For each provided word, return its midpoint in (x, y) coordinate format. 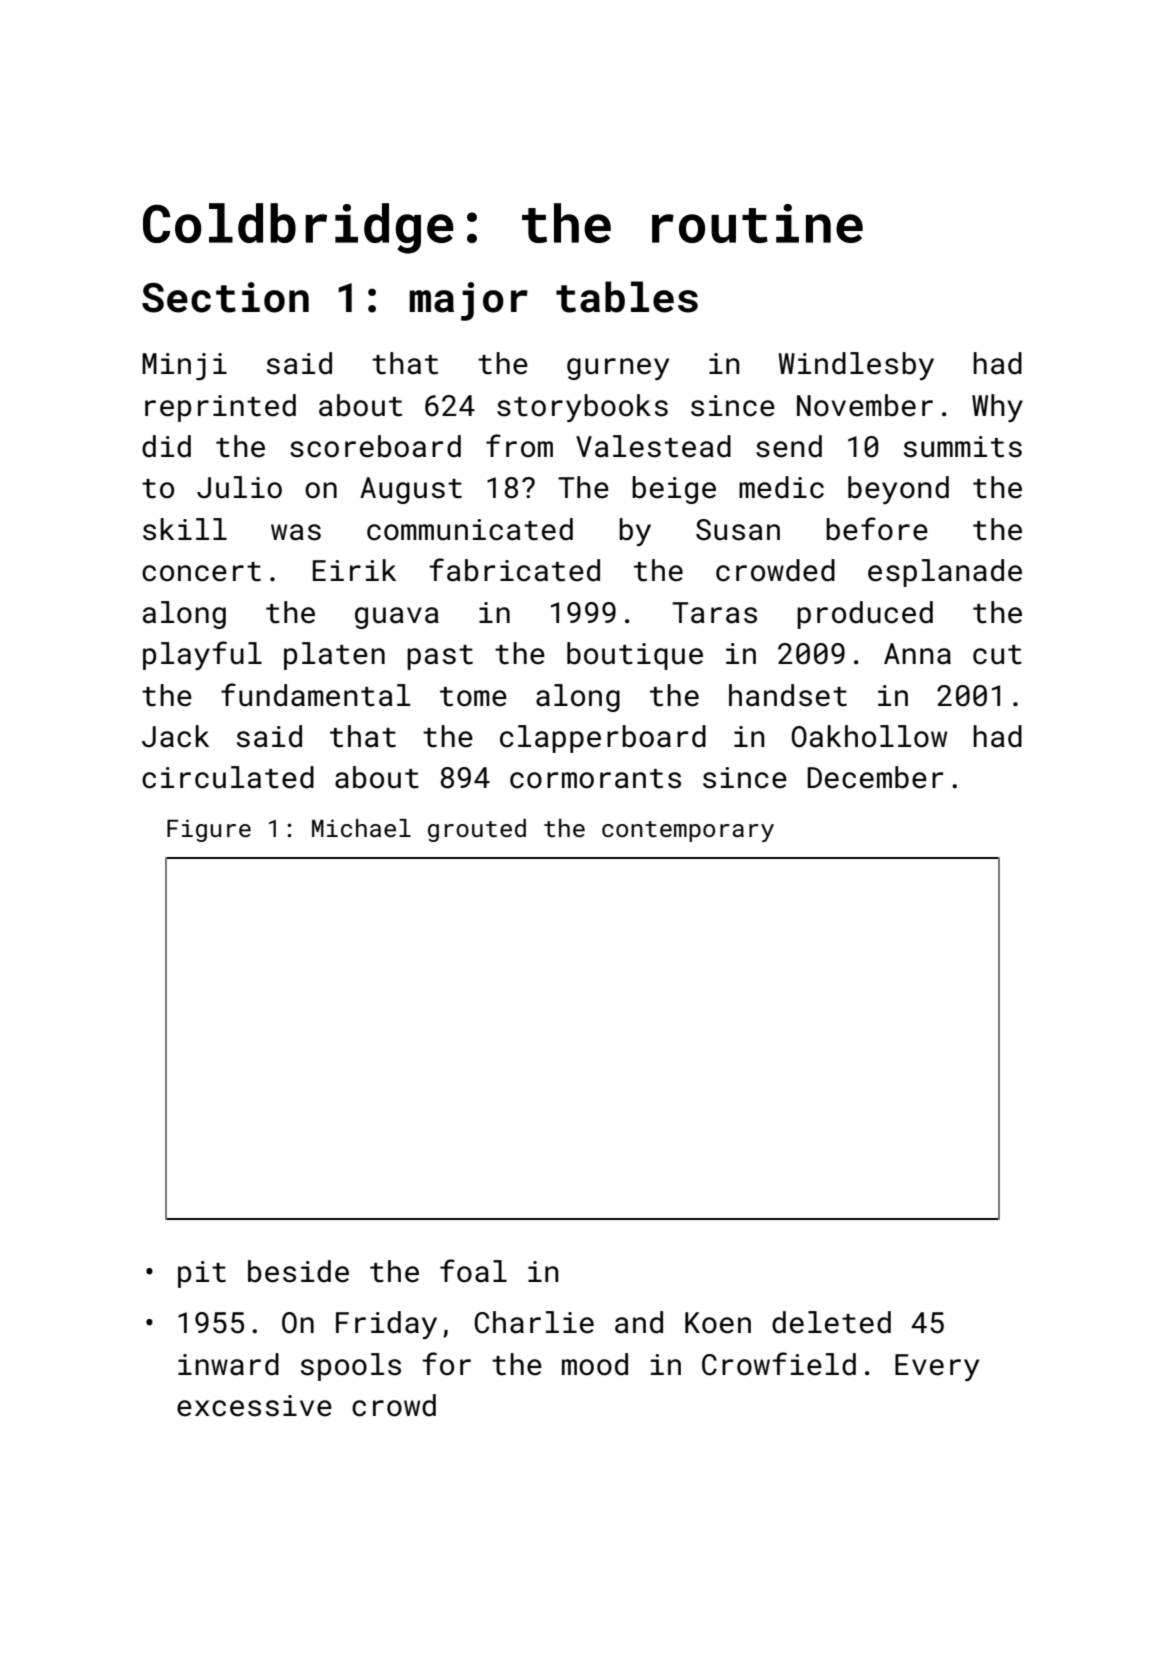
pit (202, 1274)
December (876, 777)
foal (473, 1271)
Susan (738, 530)
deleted (831, 1322)
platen (334, 656)
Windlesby (856, 366)
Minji (184, 366)
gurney (618, 369)
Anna (917, 654)
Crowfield (779, 1364)
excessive (254, 1406)
